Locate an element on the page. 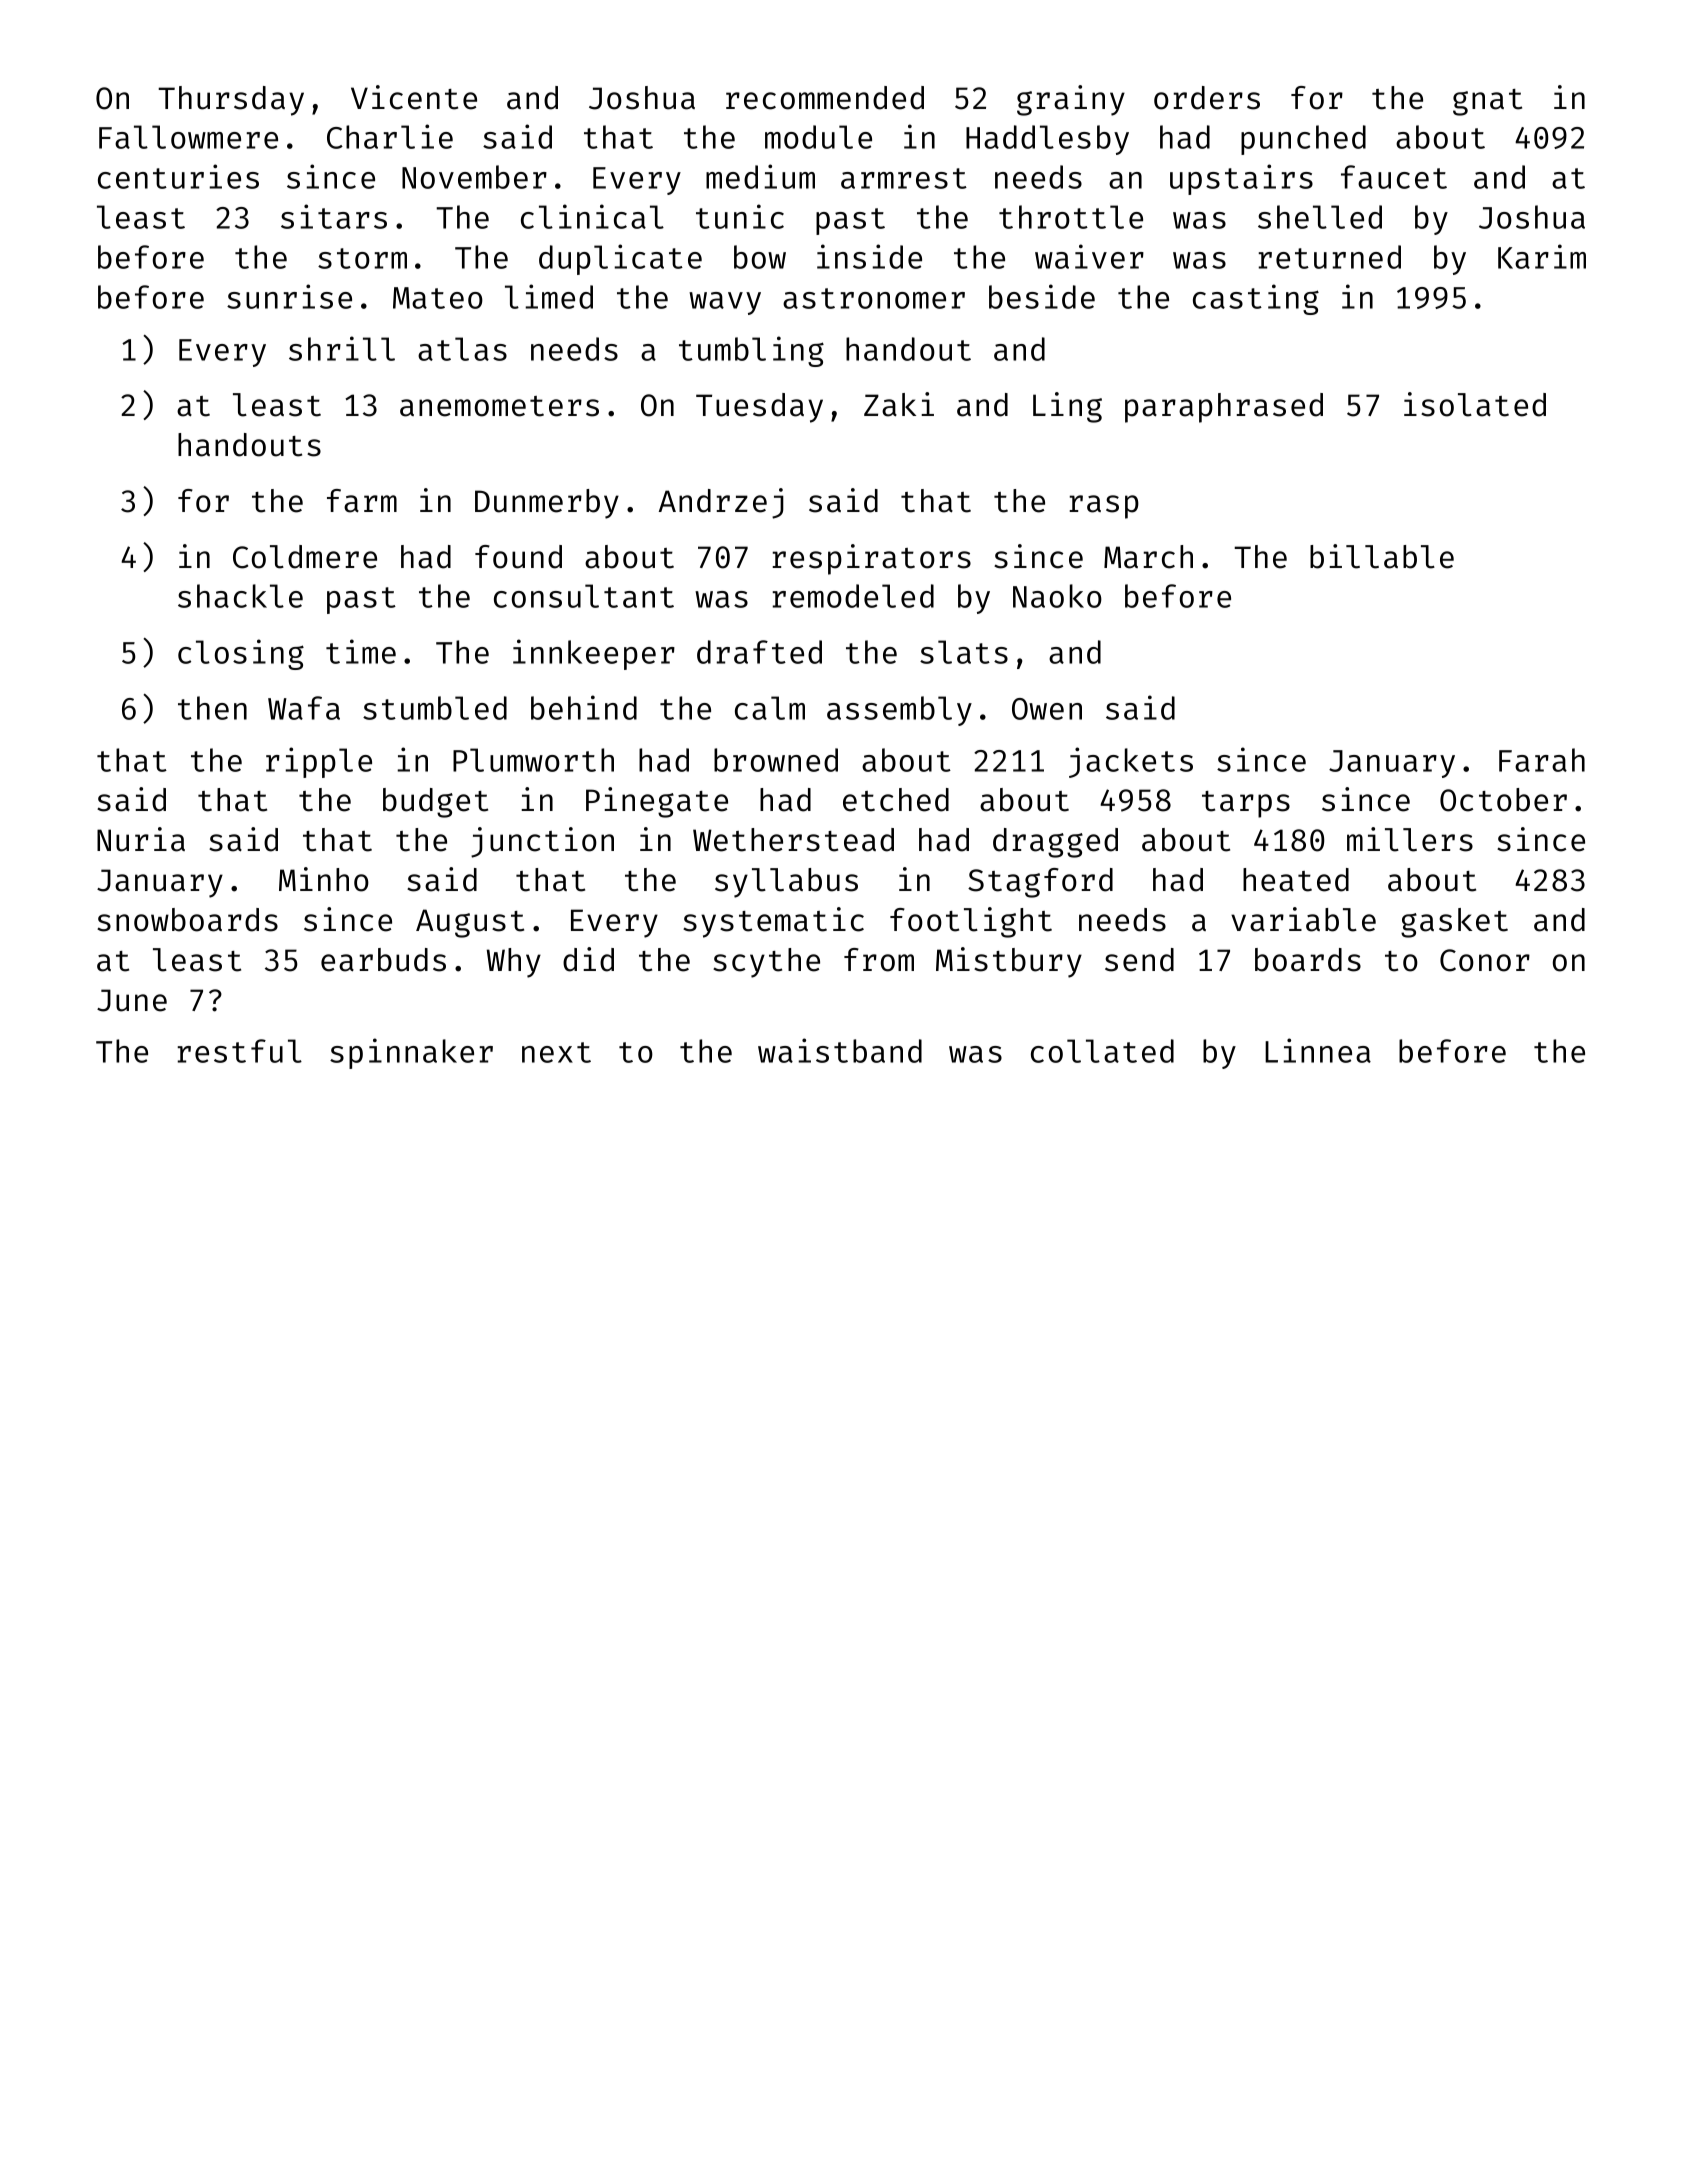  billable is located at coordinates (1382, 556).
